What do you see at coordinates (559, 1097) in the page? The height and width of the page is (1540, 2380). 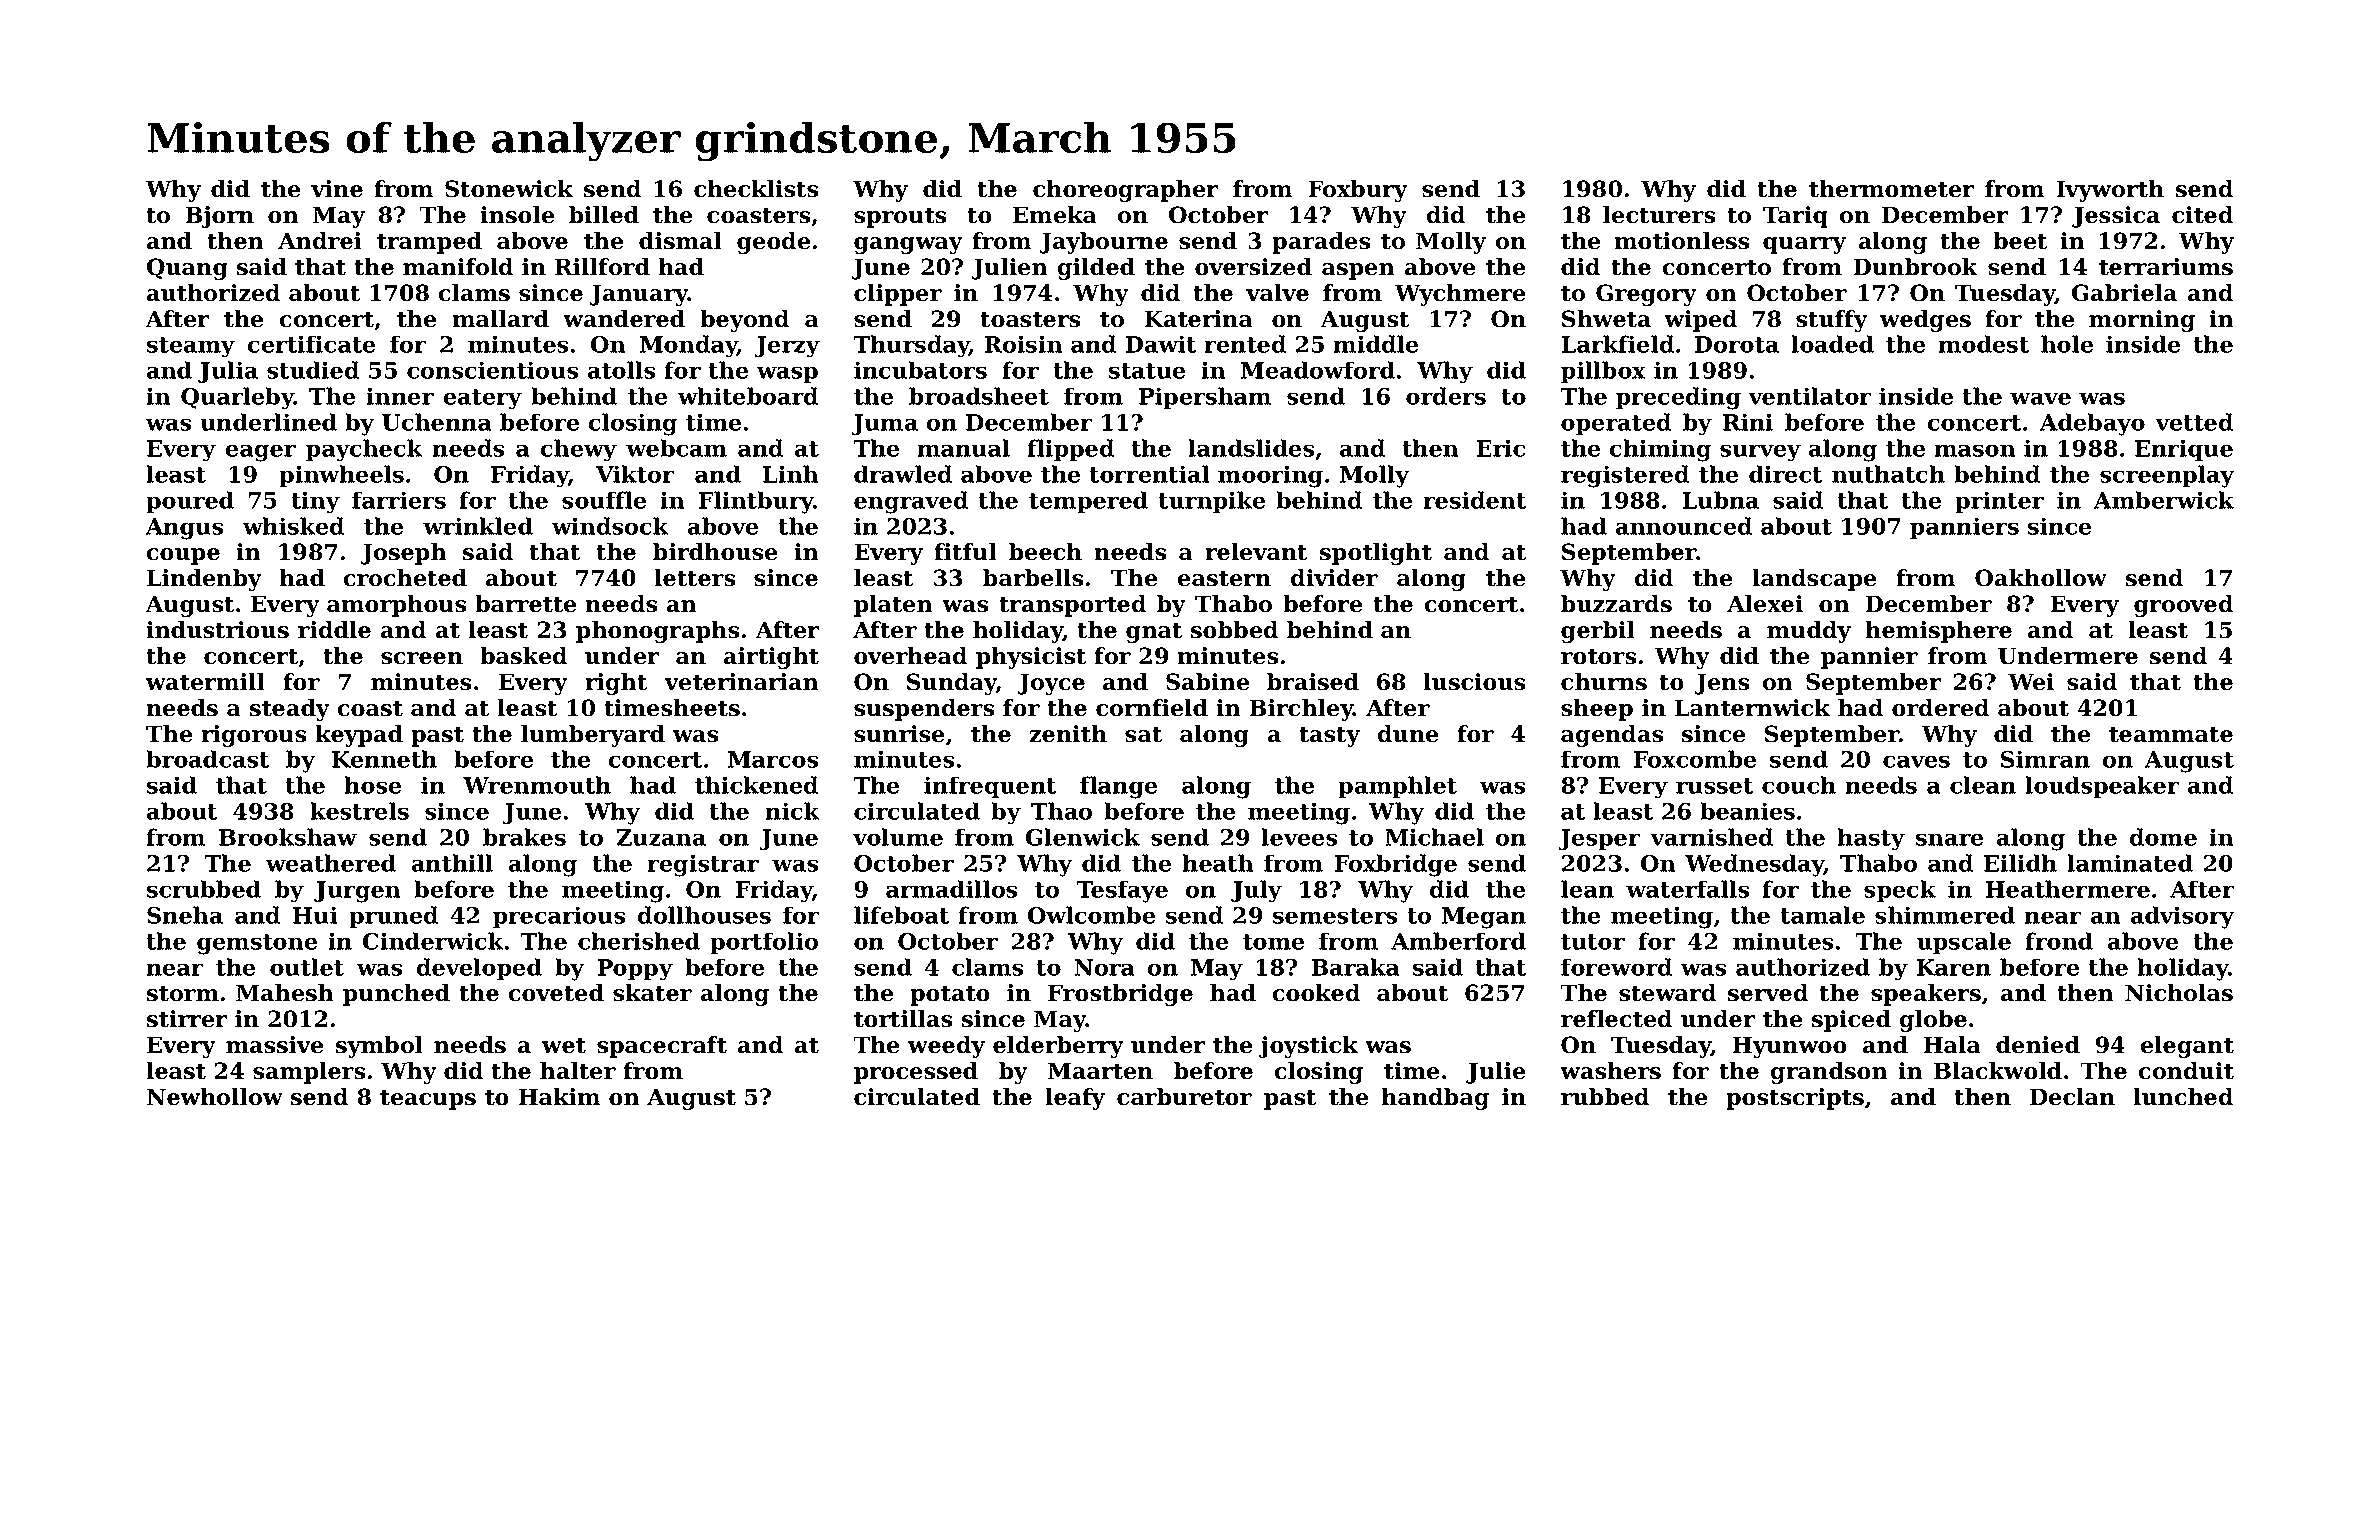 I see `Hakim` at bounding box center [559, 1097].
